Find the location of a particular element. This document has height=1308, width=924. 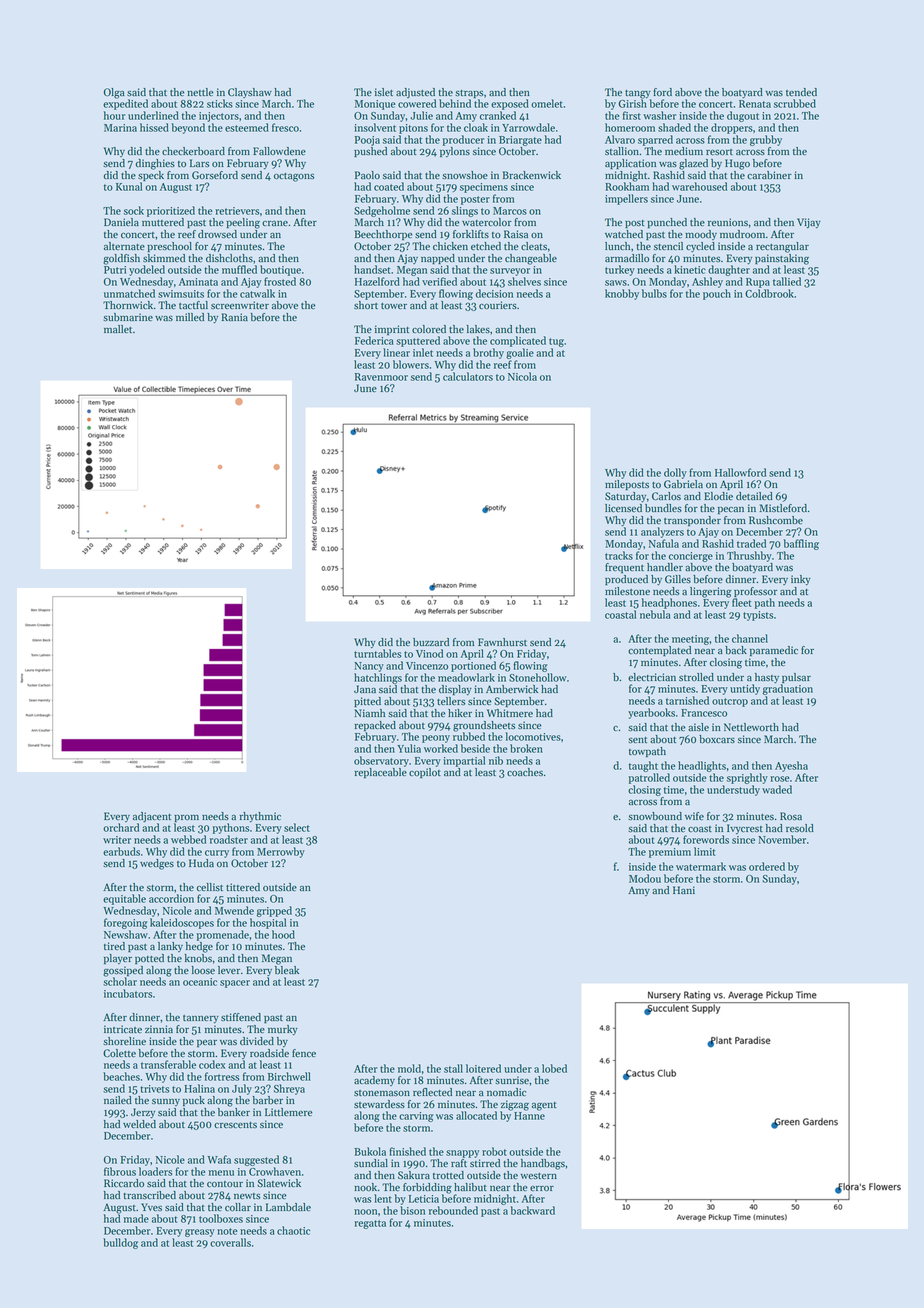

Nancy is located at coordinates (369, 667).
